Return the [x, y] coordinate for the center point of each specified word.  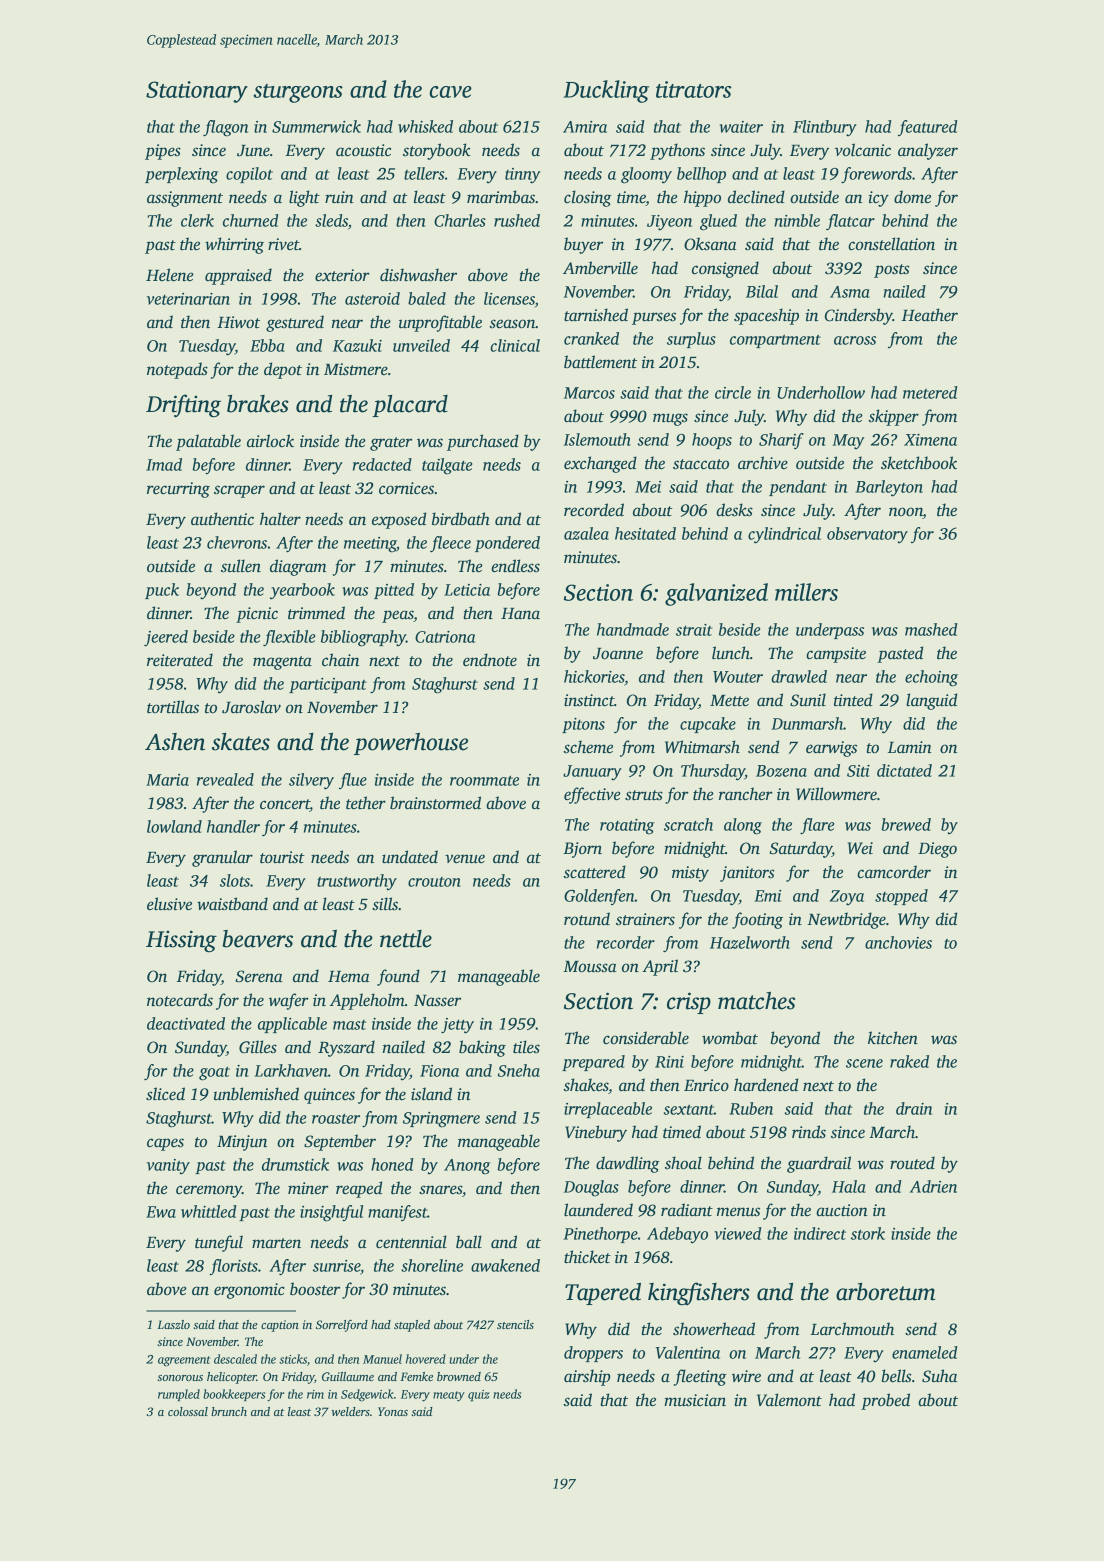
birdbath [461, 519]
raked [909, 1061]
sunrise [336, 1266]
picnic [257, 615]
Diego [937, 850]
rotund [587, 919]
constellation [891, 244]
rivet [283, 244]
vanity [168, 1167]
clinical [515, 345]
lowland [174, 826]
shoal [683, 1163]
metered [930, 392]
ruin [339, 197]
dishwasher [418, 275]
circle [733, 392]
